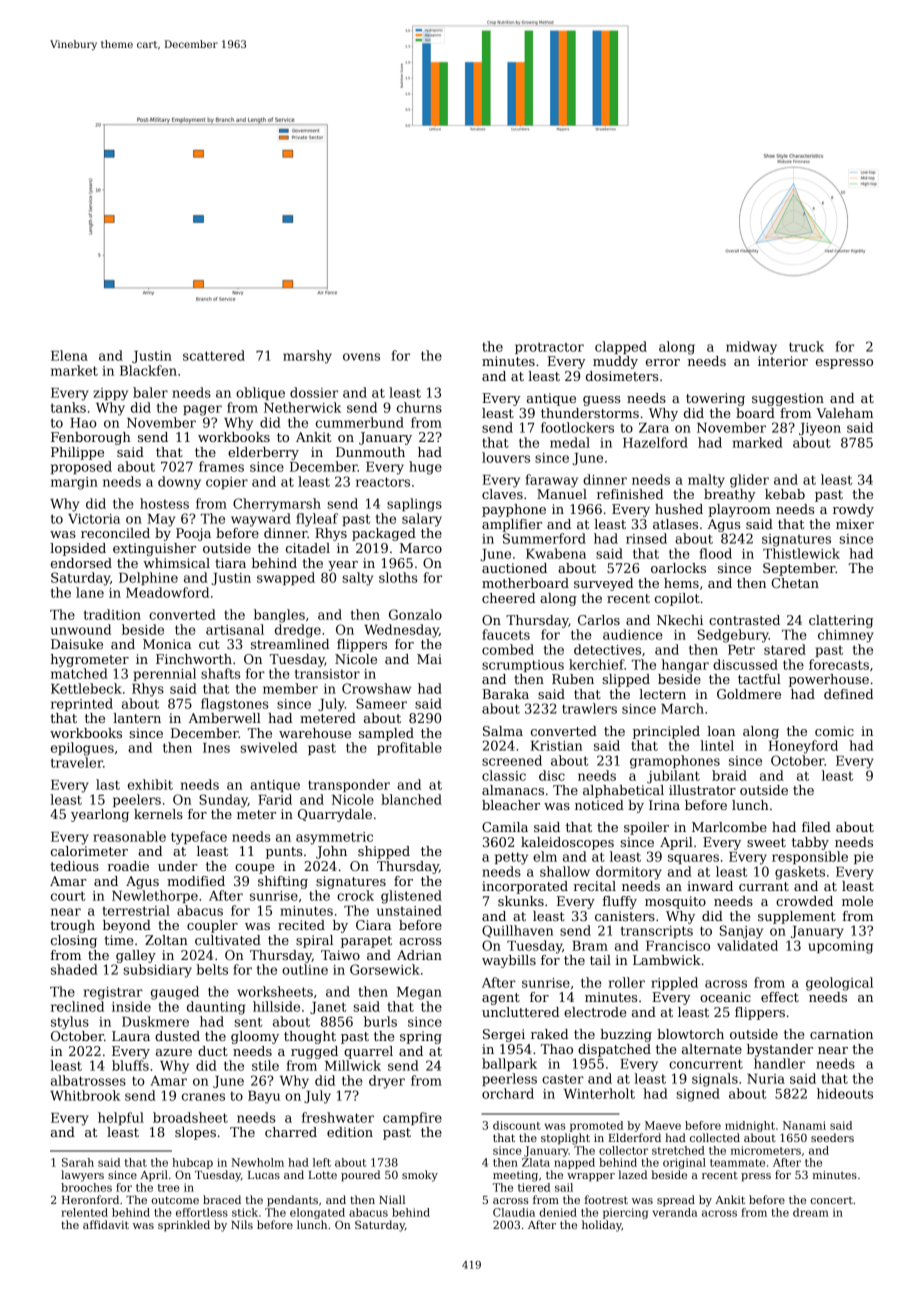 Image resolution: width=924 pixels, height=1308 pixels. Describe the element at coordinates (751, 348) in the image. I see `midway` at that location.
